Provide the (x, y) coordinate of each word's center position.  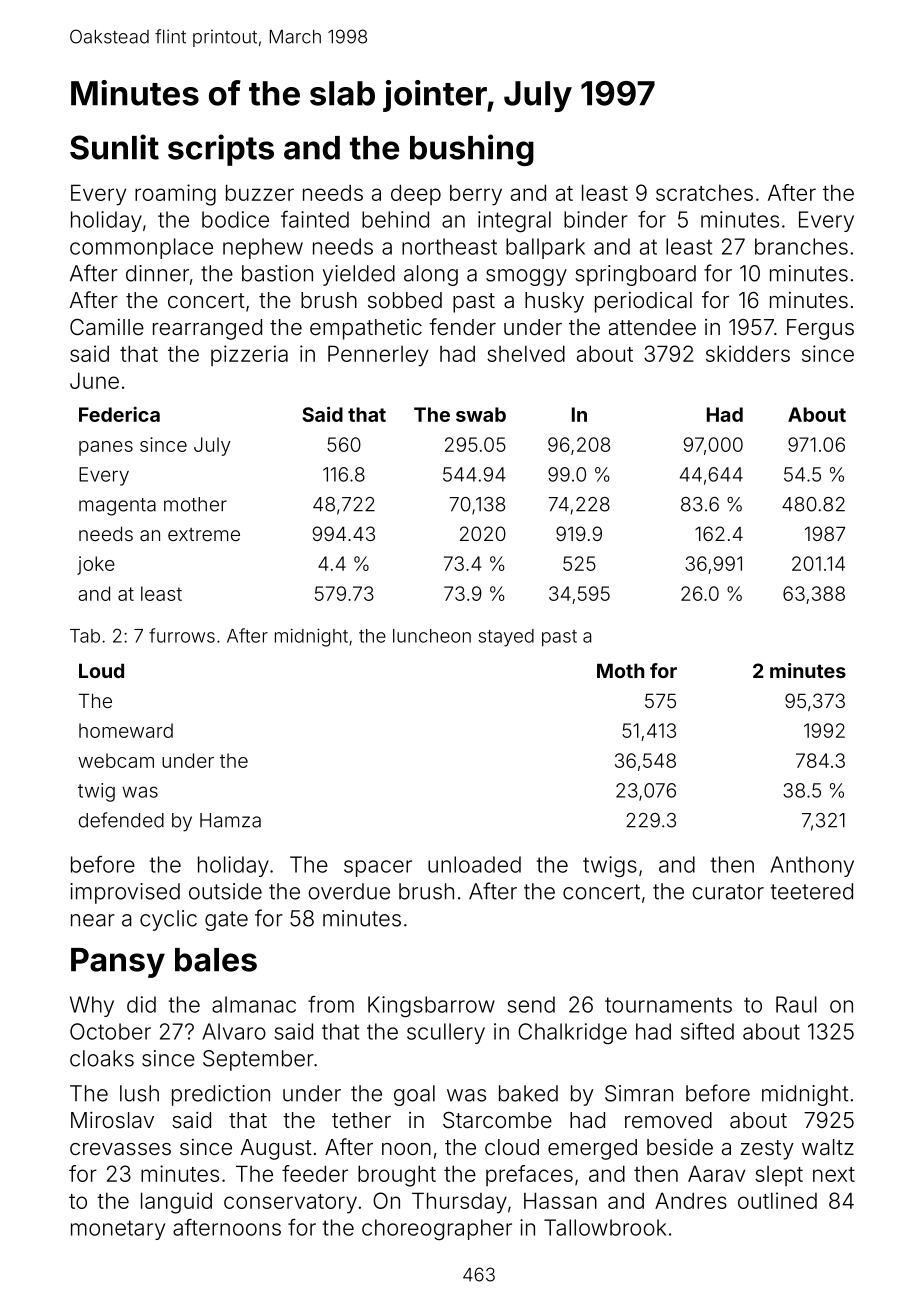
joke (96, 565)
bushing (472, 150)
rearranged (207, 329)
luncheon (432, 636)
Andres (691, 1200)
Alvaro (234, 1031)
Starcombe (497, 1120)
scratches (704, 193)
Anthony (812, 866)
